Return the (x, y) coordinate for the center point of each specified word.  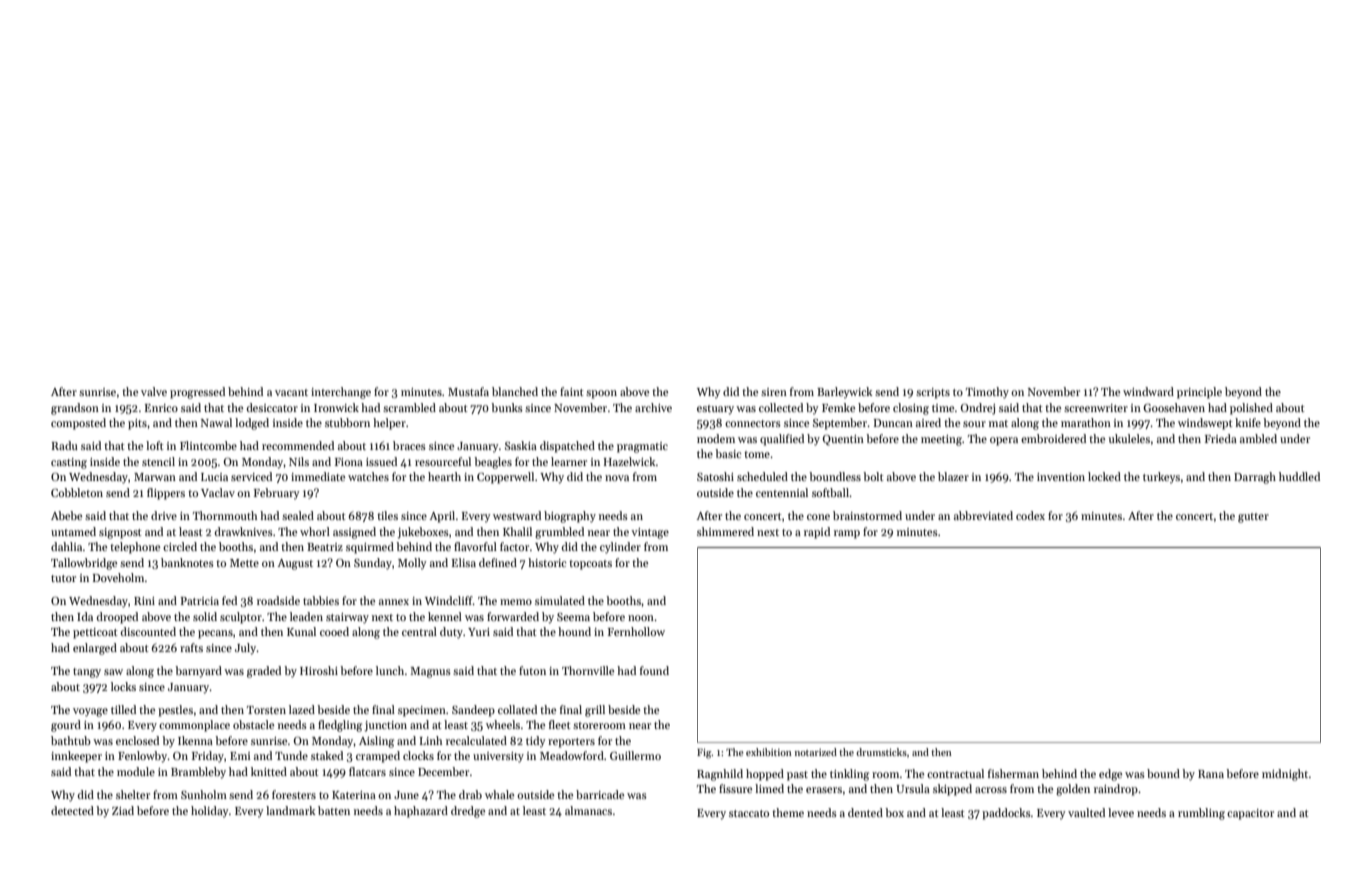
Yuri (479, 632)
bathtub (71, 740)
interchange (341, 393)
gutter (1253, 518)
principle (1199, 393)
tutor (63, 578)
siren (774, 392)
